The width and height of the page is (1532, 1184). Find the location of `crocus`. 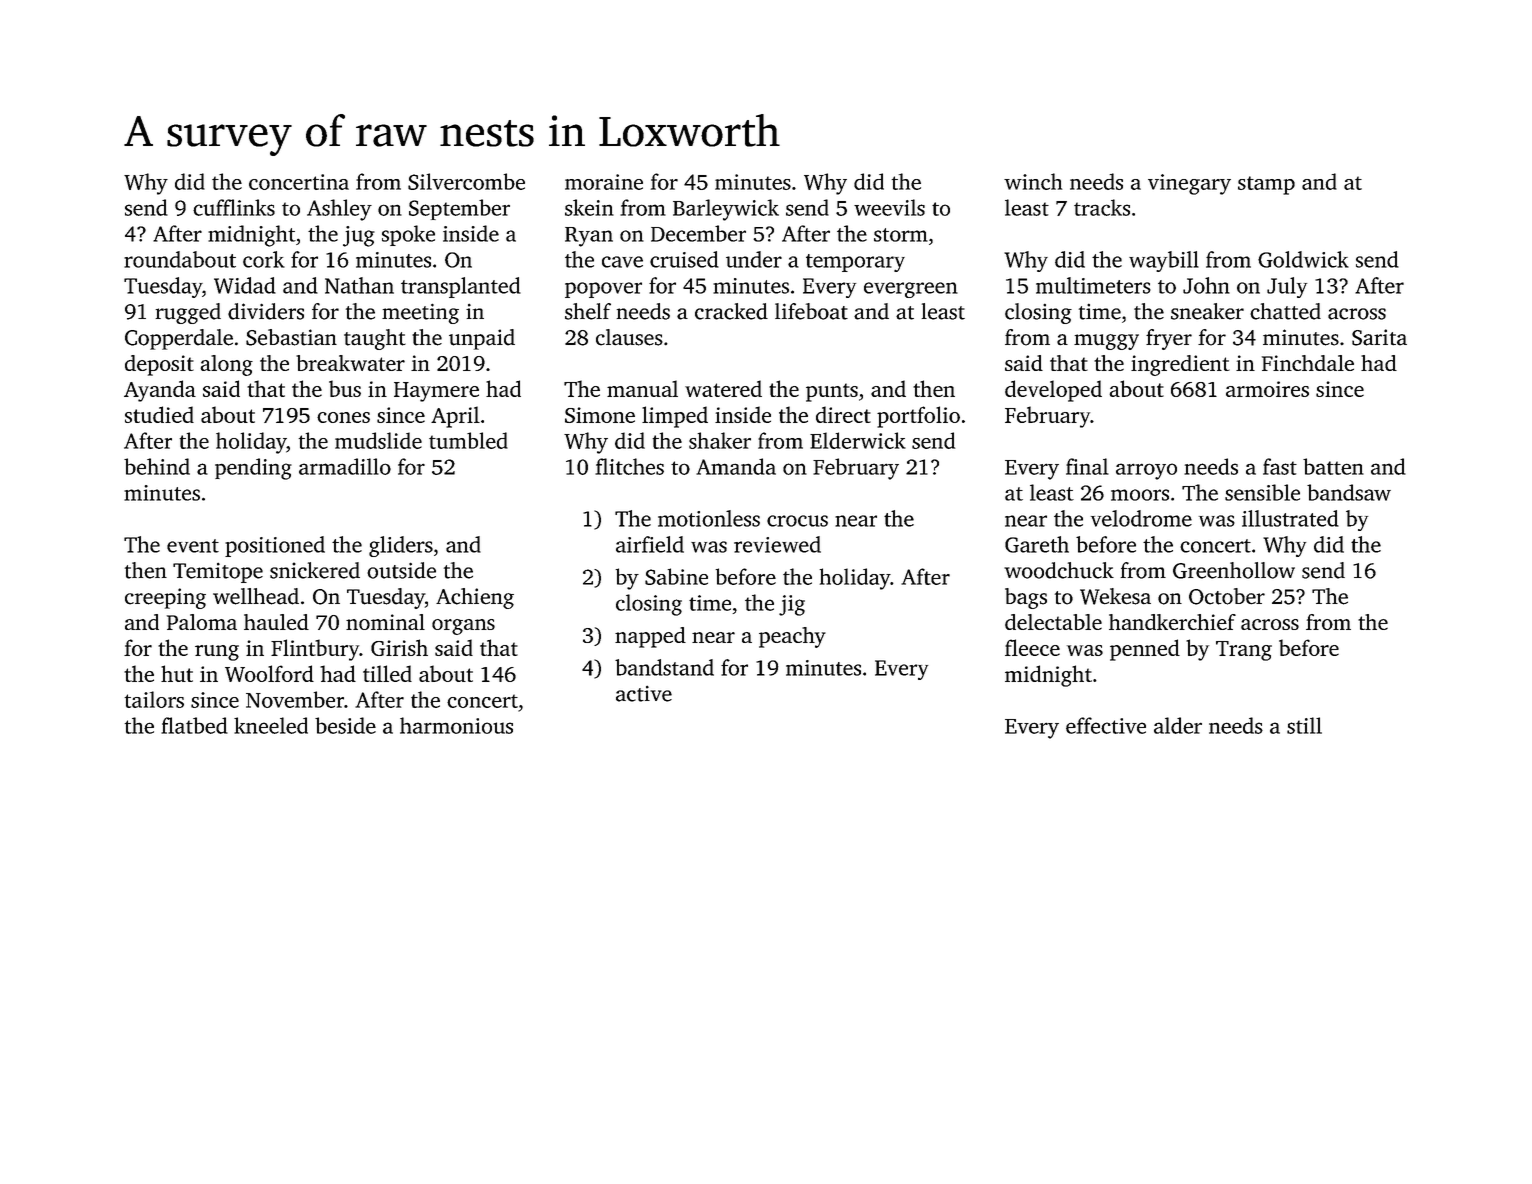

crocus is located at coordinates (797, 521).
